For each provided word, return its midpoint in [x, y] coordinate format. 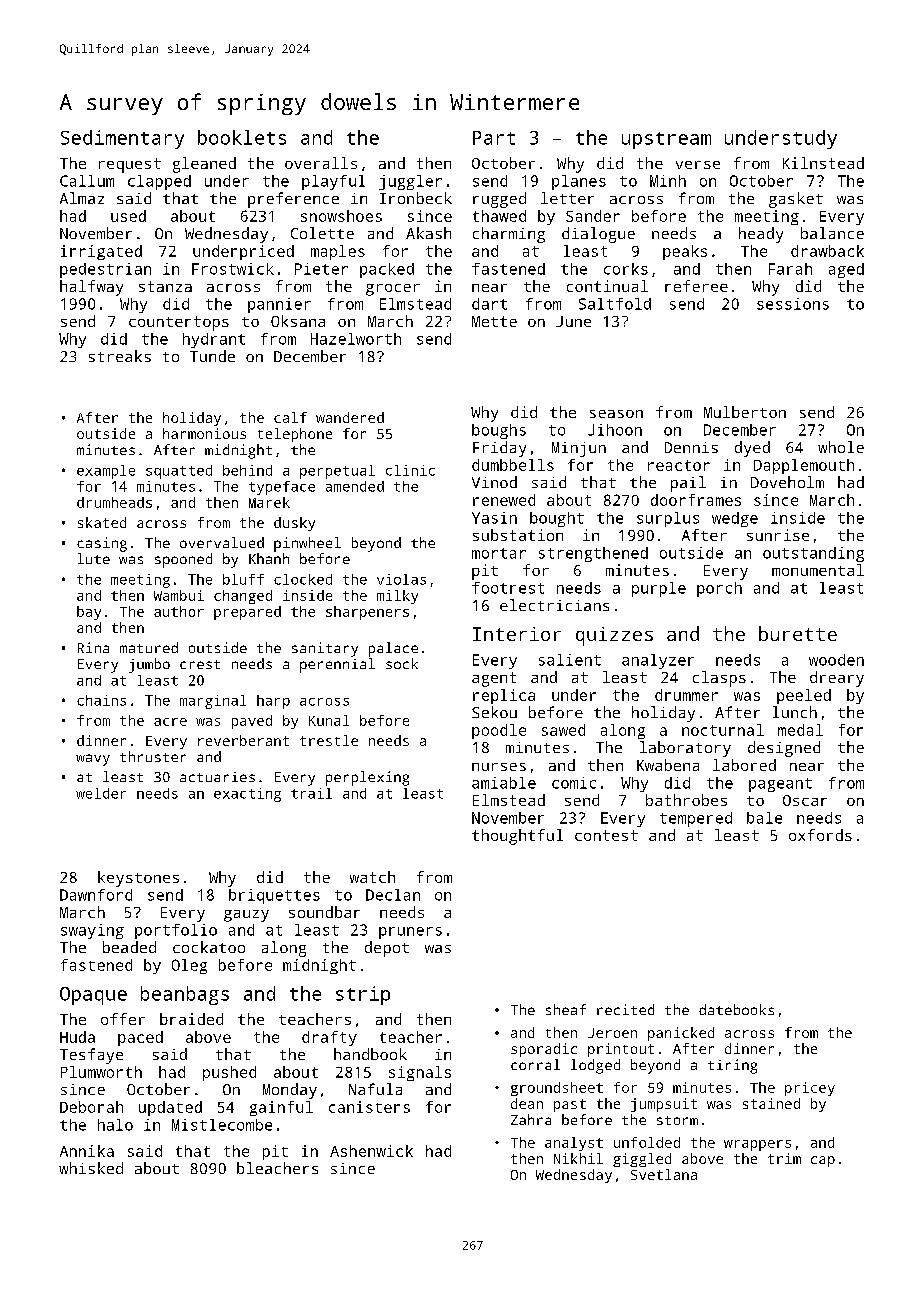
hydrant [214, 340]
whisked [91, 1168]
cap [823, 1161]
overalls [321, 163]
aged [846, 270]
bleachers [277, 1168]
